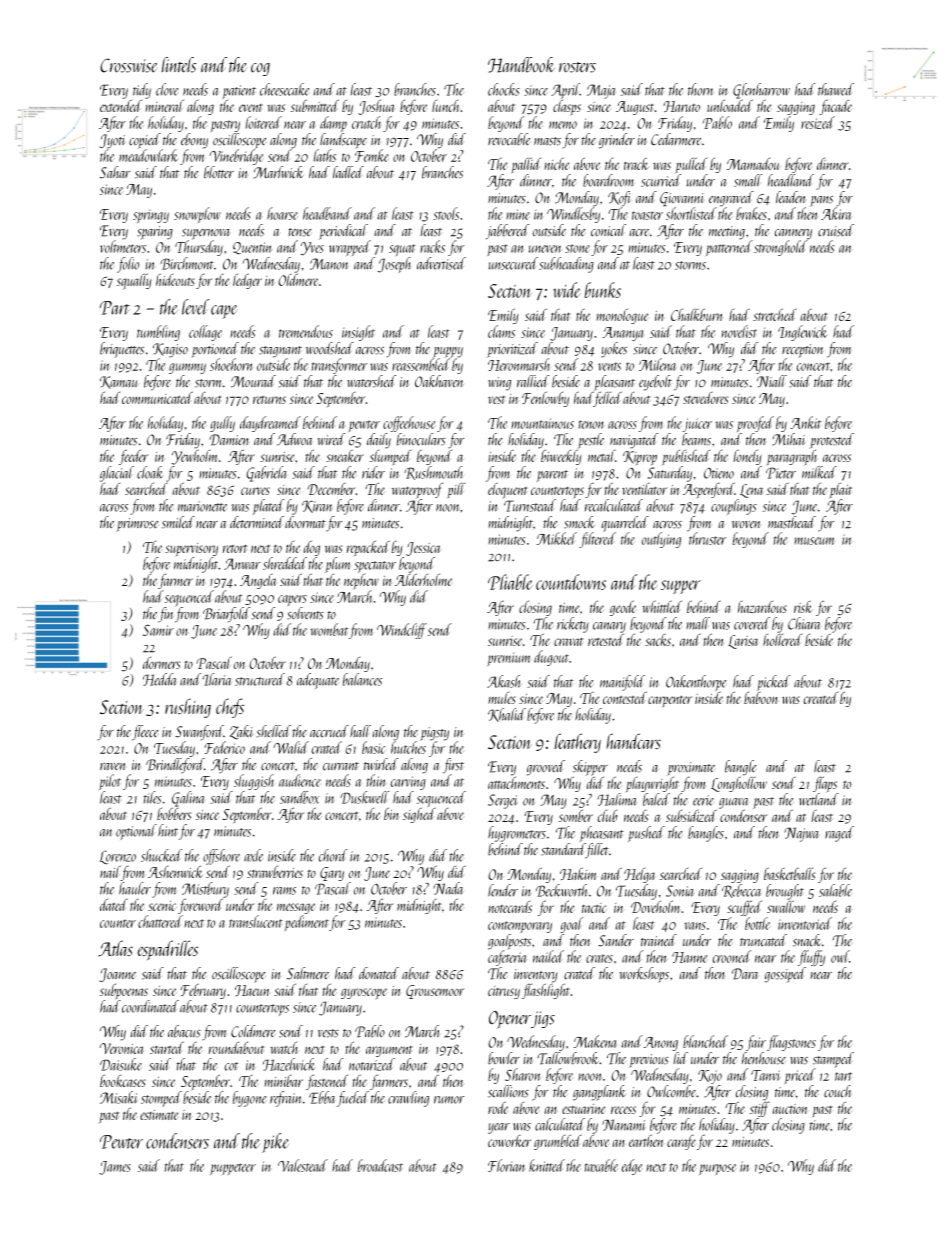  Describe the element at coordinates (567, 108) in the image. I see `clasps` at that location.
